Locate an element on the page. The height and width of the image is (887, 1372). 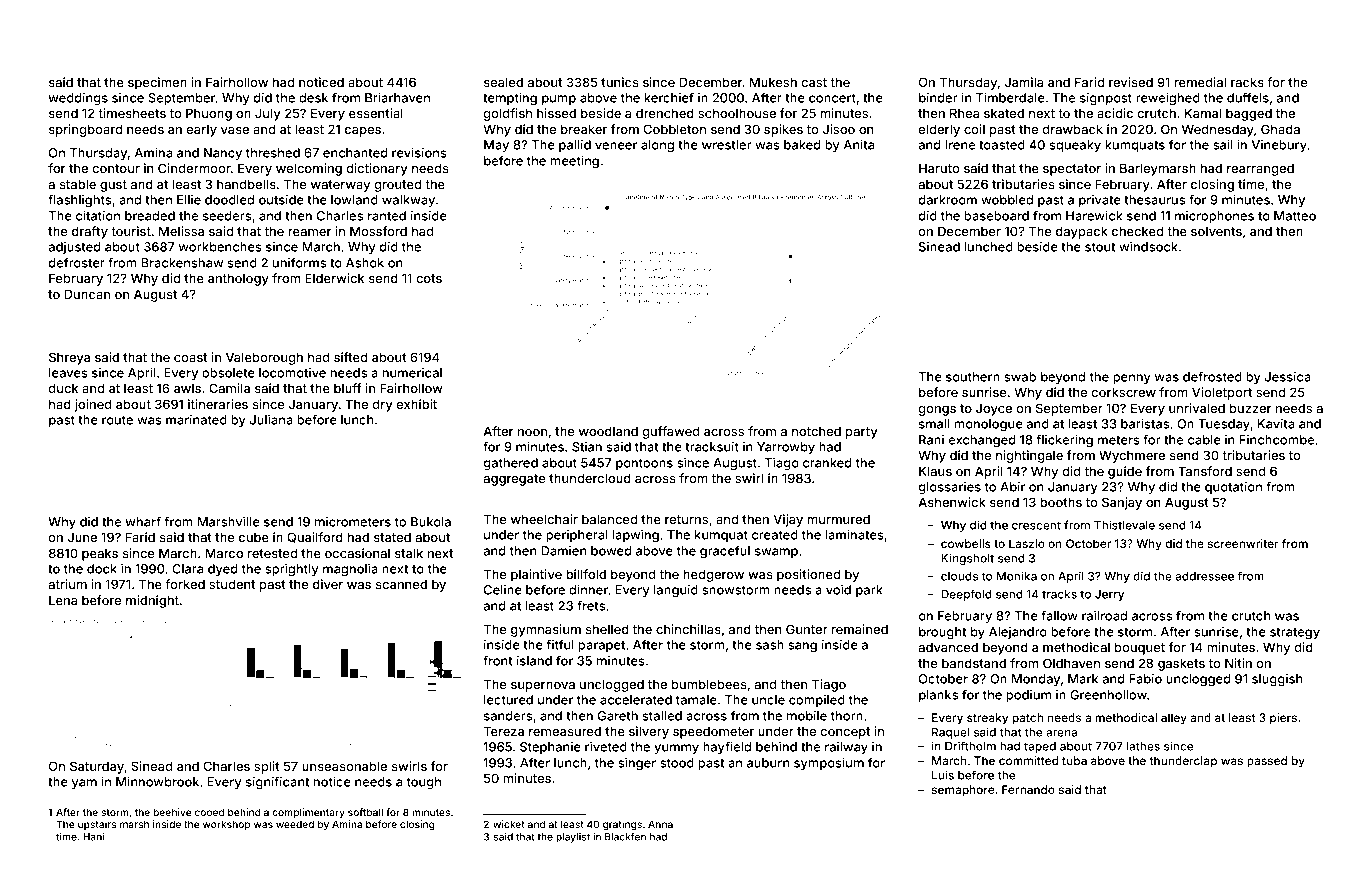
Timberdale is located at coordinates (1010, 98).
